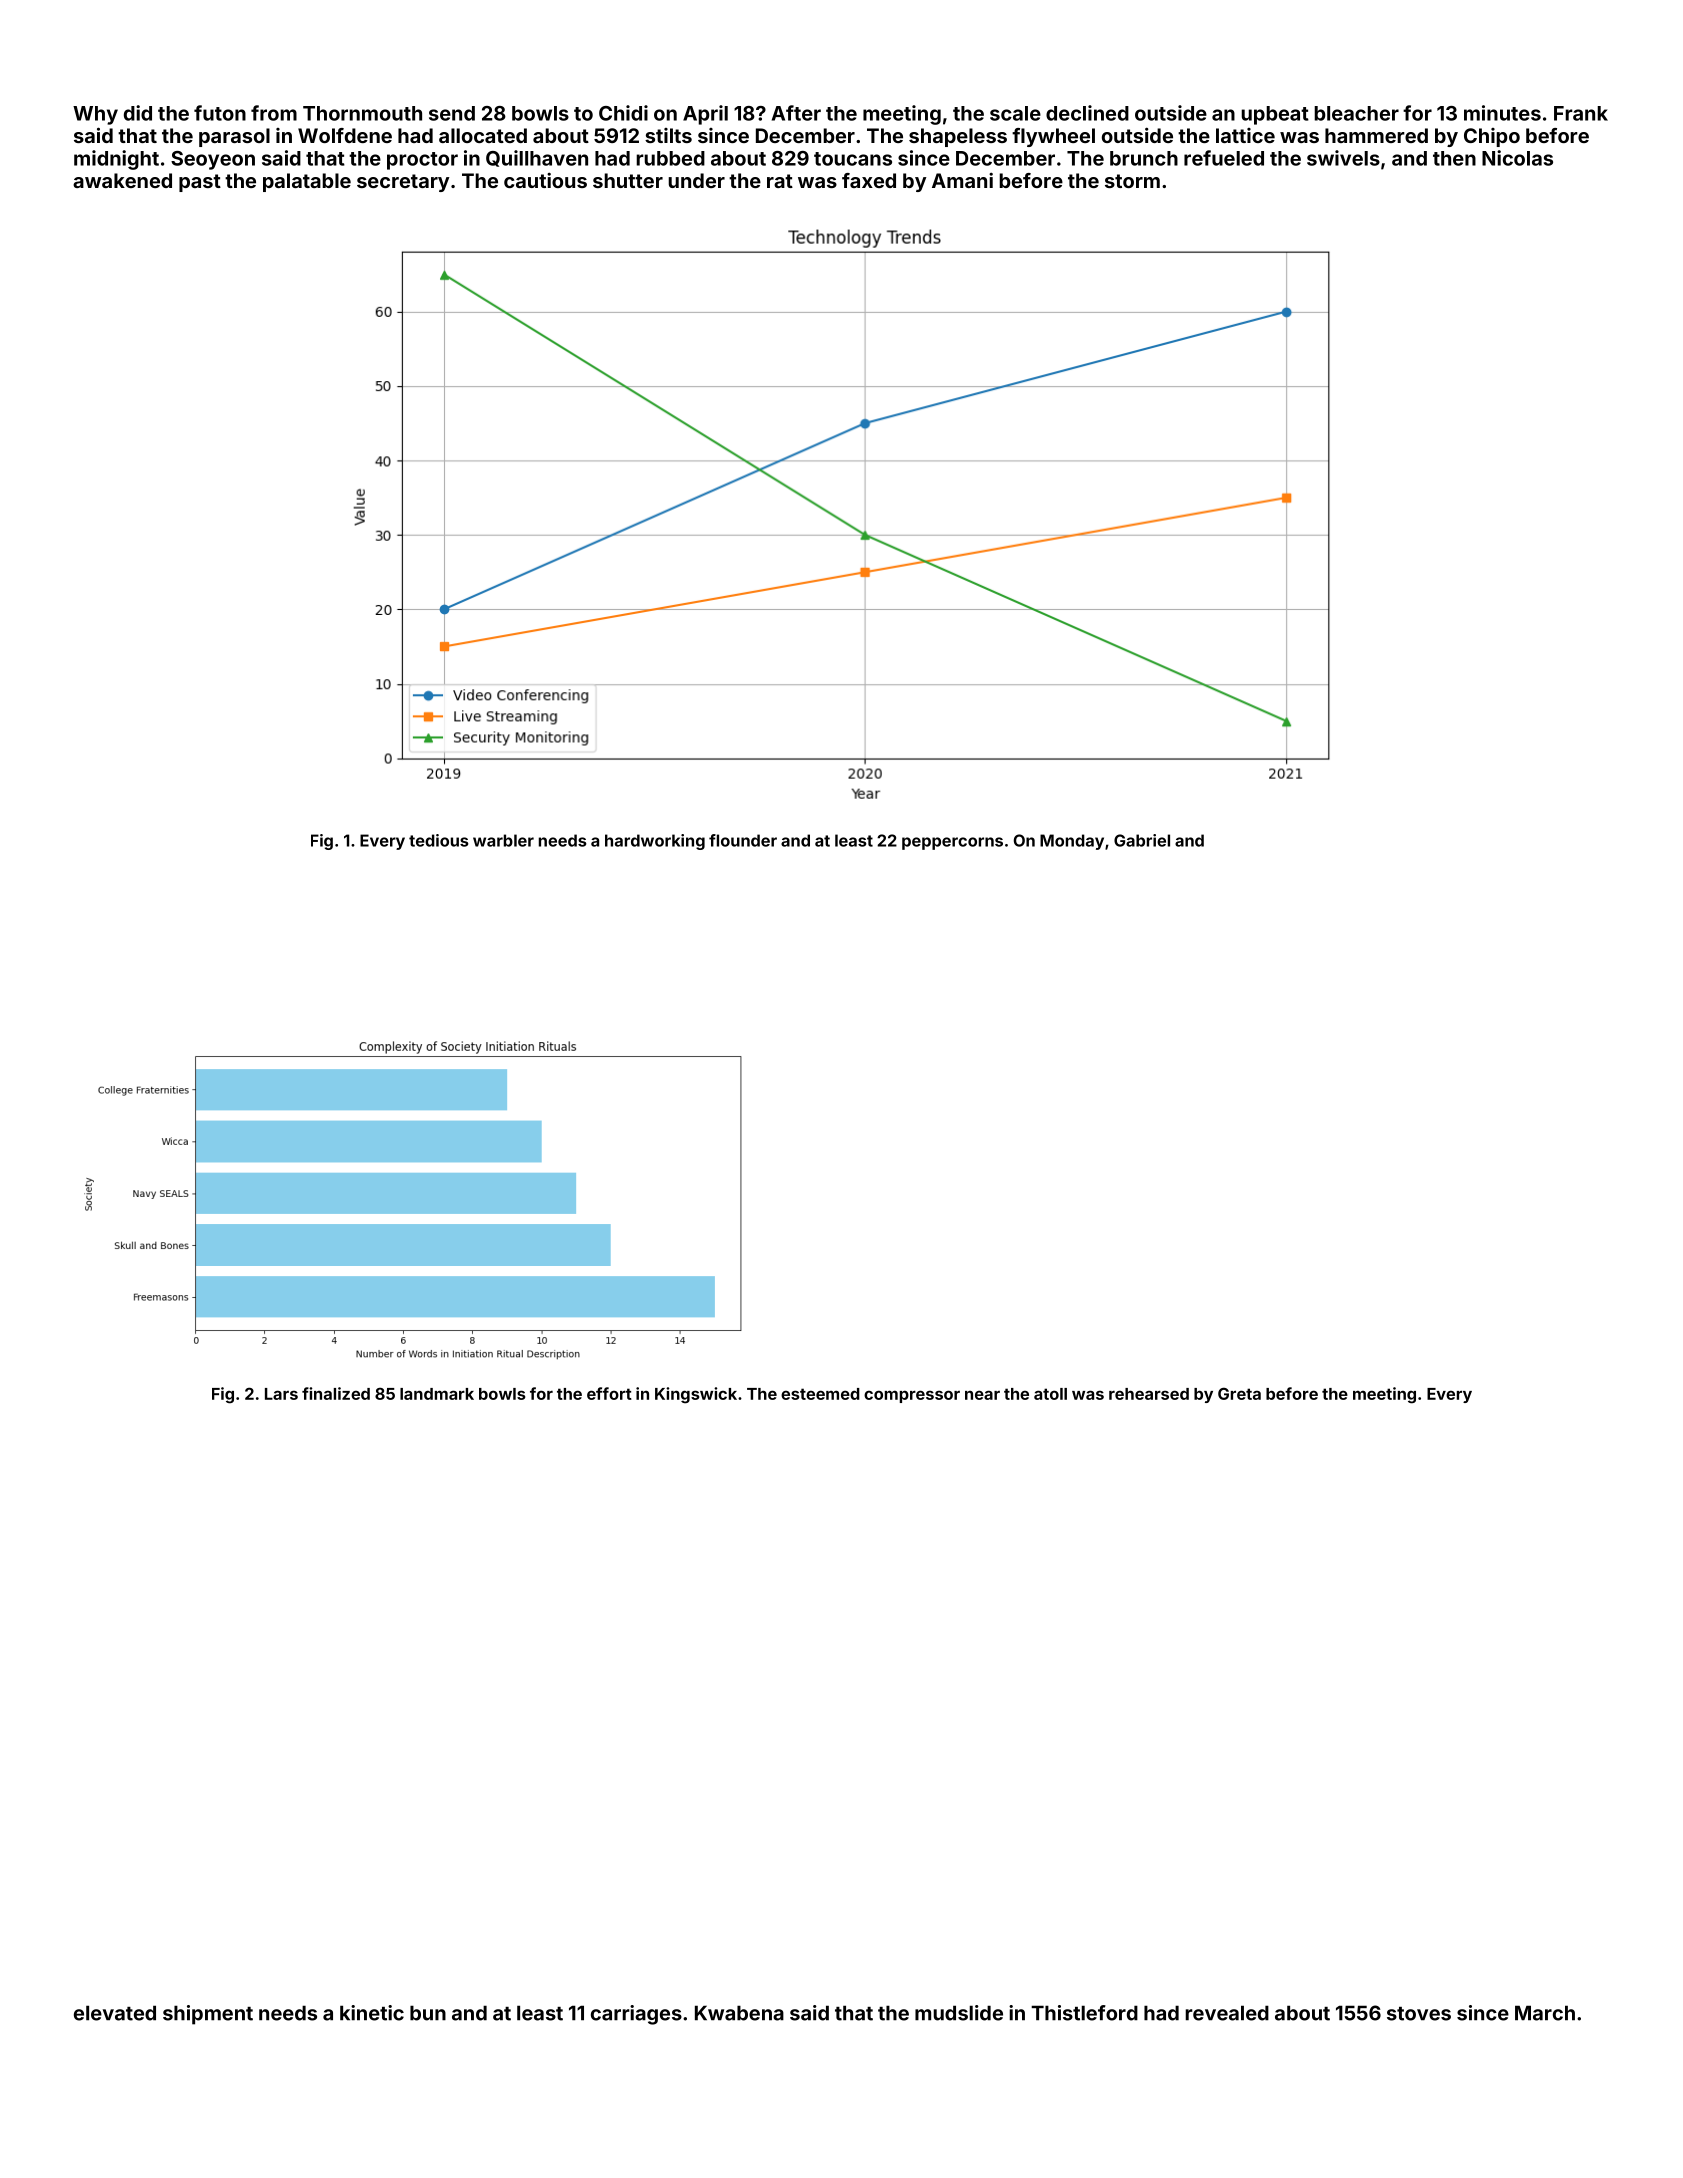  I want to click on futon, so click(220, 113).
